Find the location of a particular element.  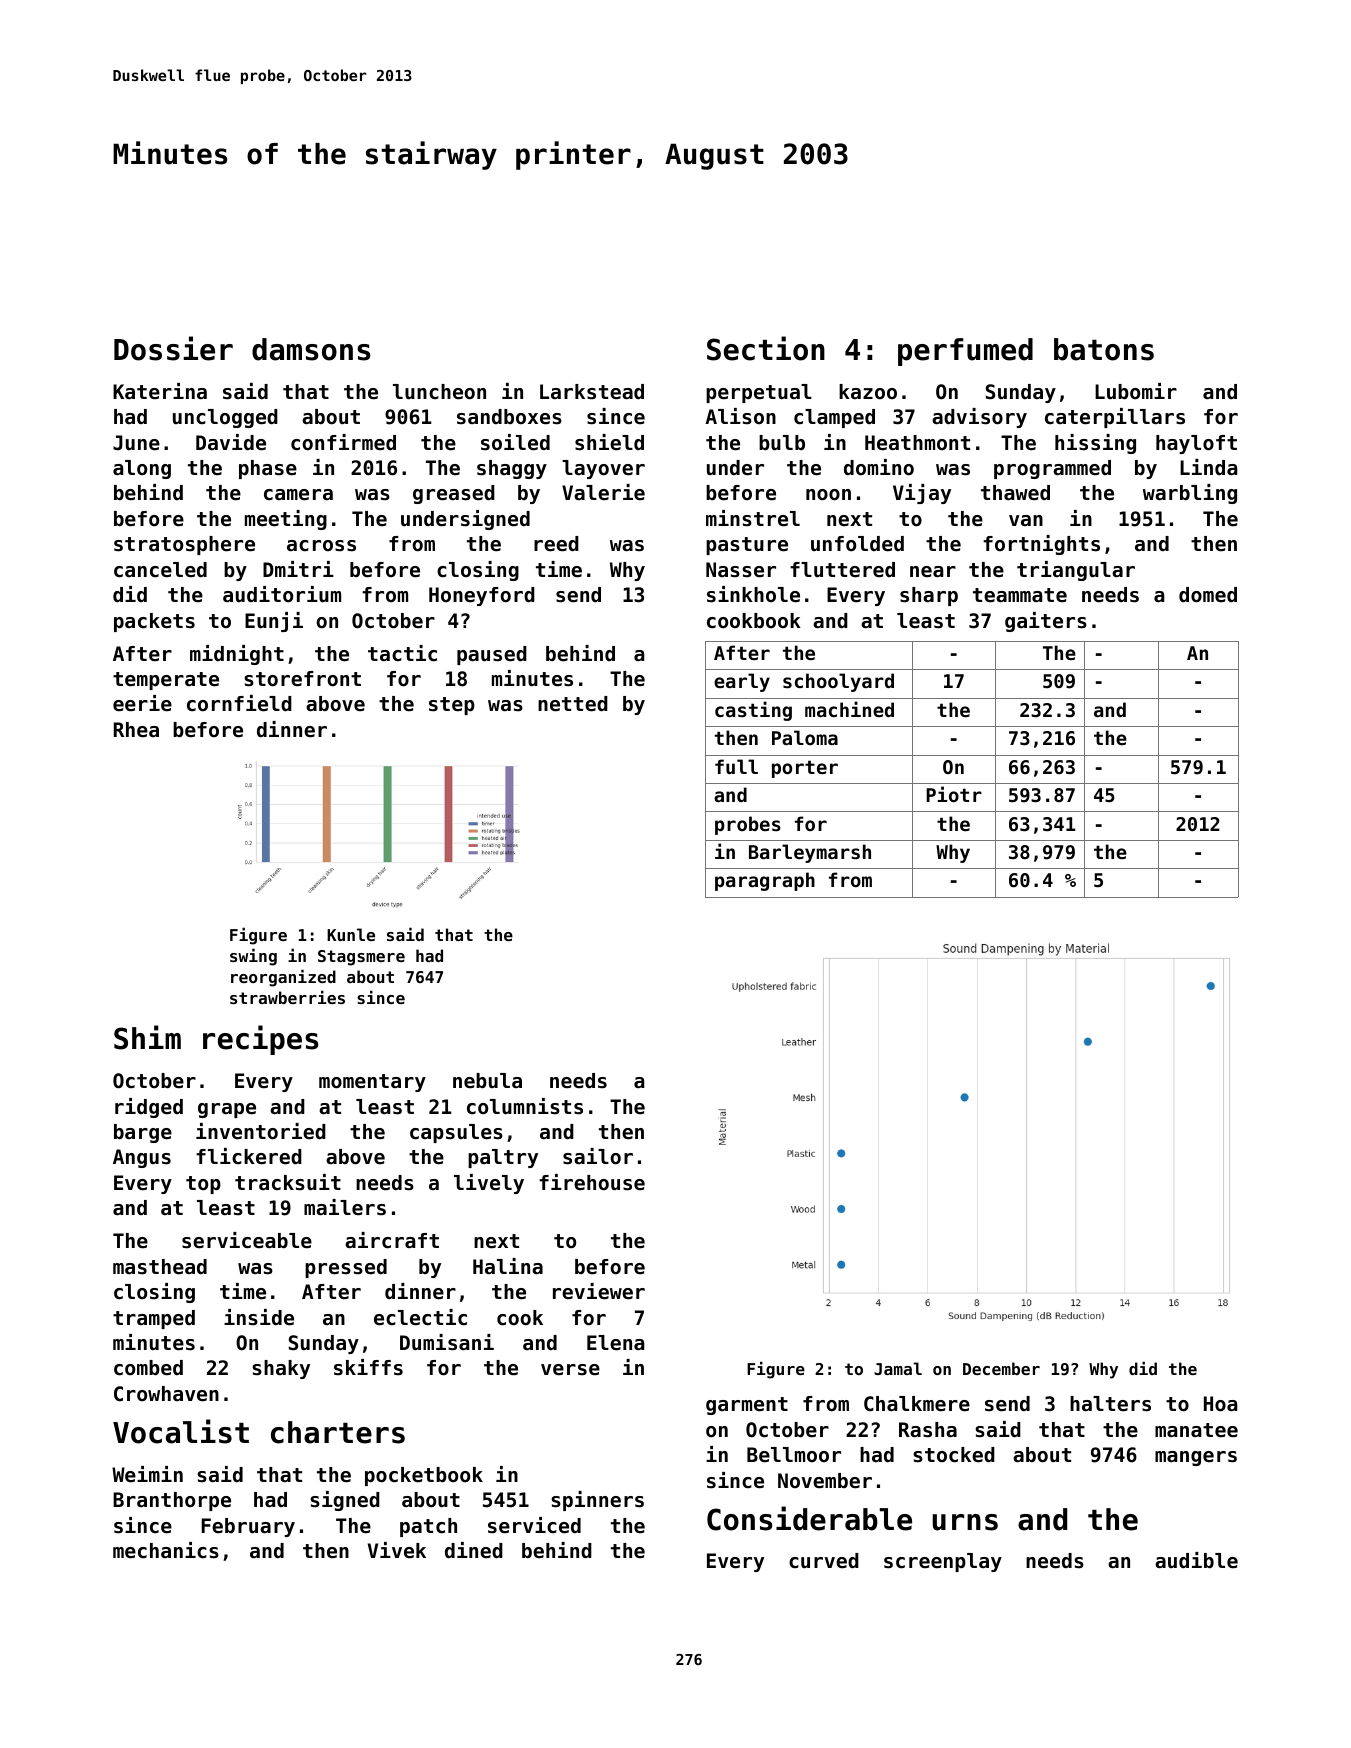

damsons is located at coordinates (311, 349).
